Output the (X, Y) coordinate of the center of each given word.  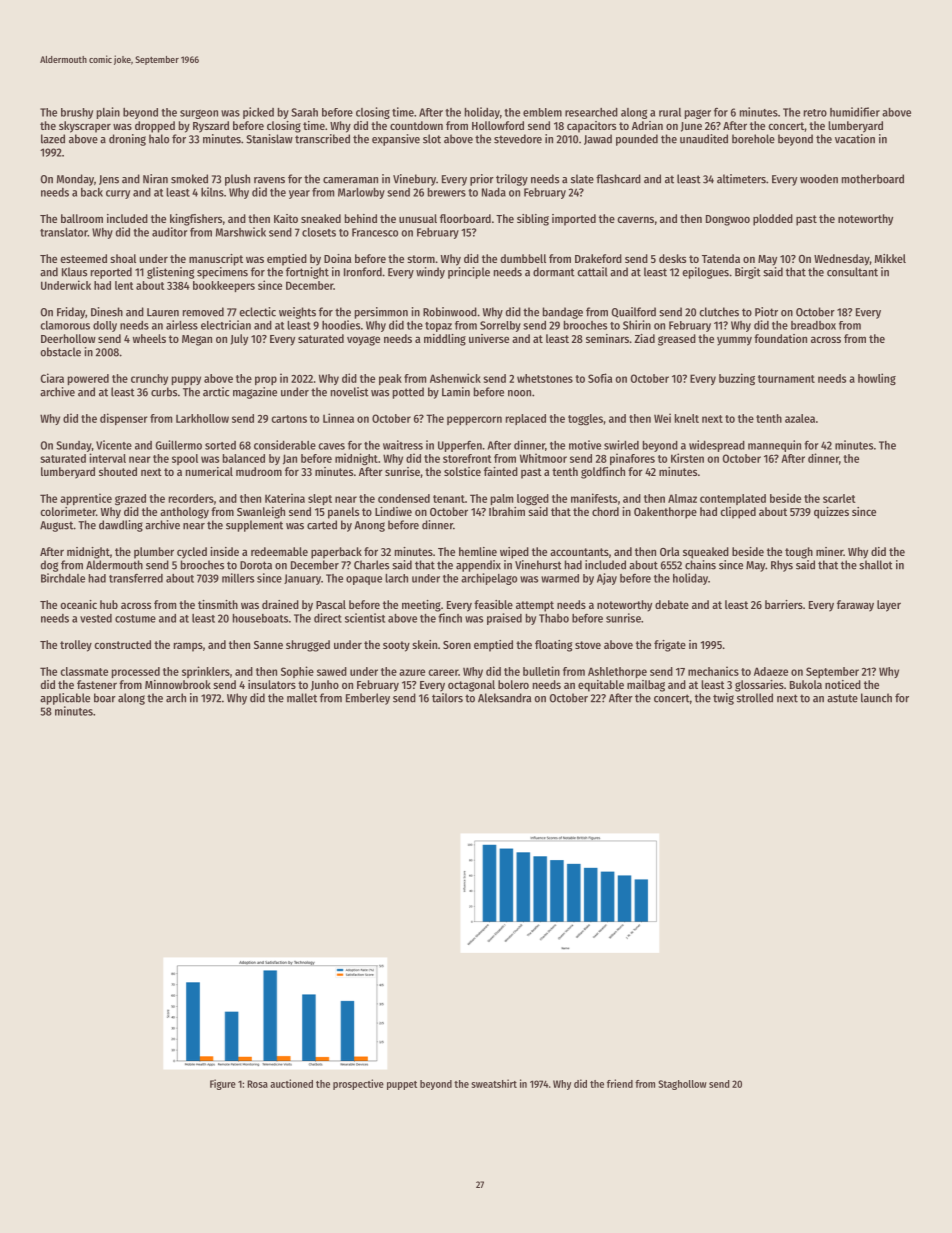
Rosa (257, 1084)
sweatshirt (494, 1083)
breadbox (813, 325)
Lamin (456, 392)
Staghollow (682, 1085)
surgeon (199, 114)
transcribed (322, 139)
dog (49, 566)
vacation (855, 139)
